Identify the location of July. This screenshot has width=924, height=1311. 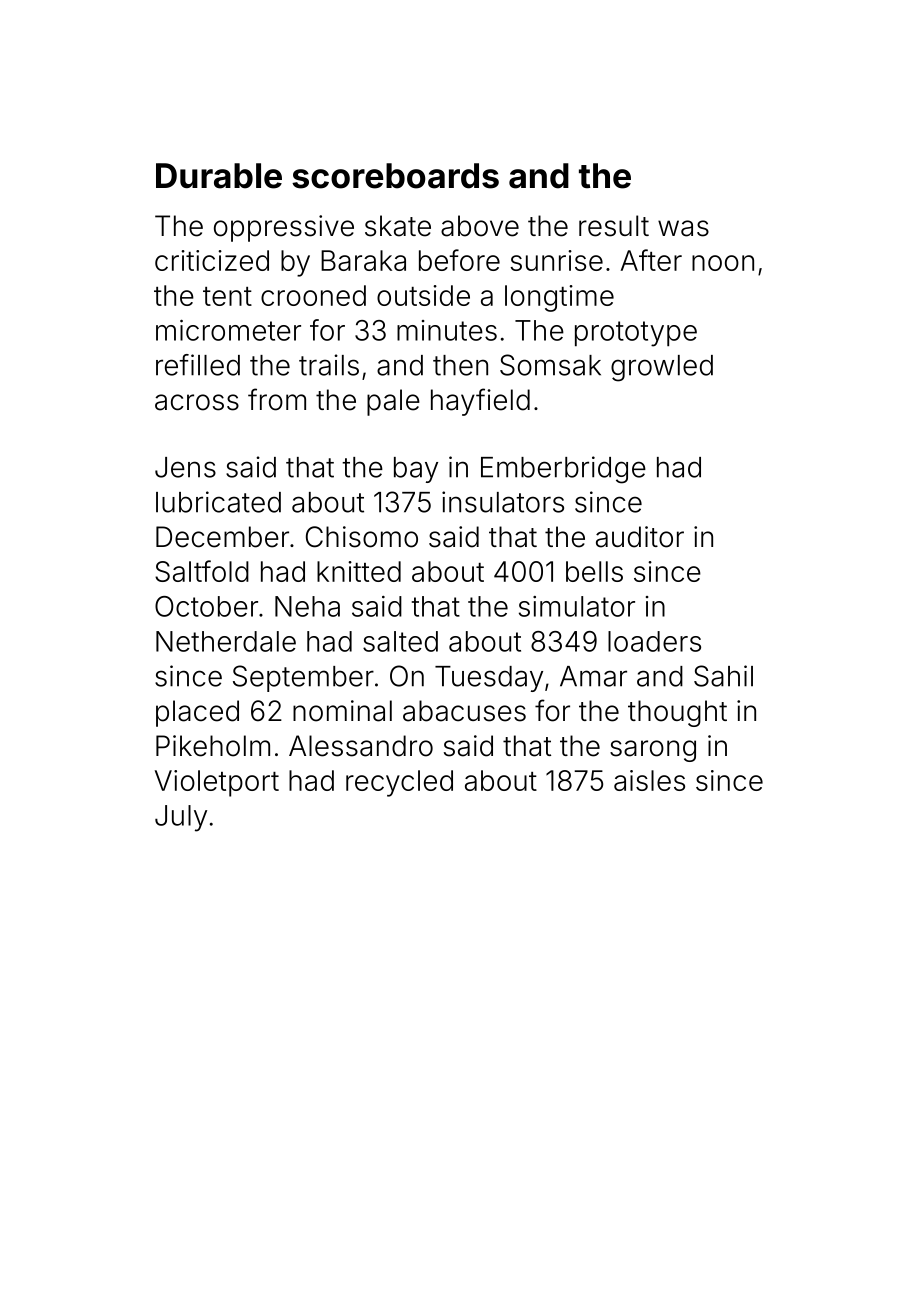
(181, 818).
